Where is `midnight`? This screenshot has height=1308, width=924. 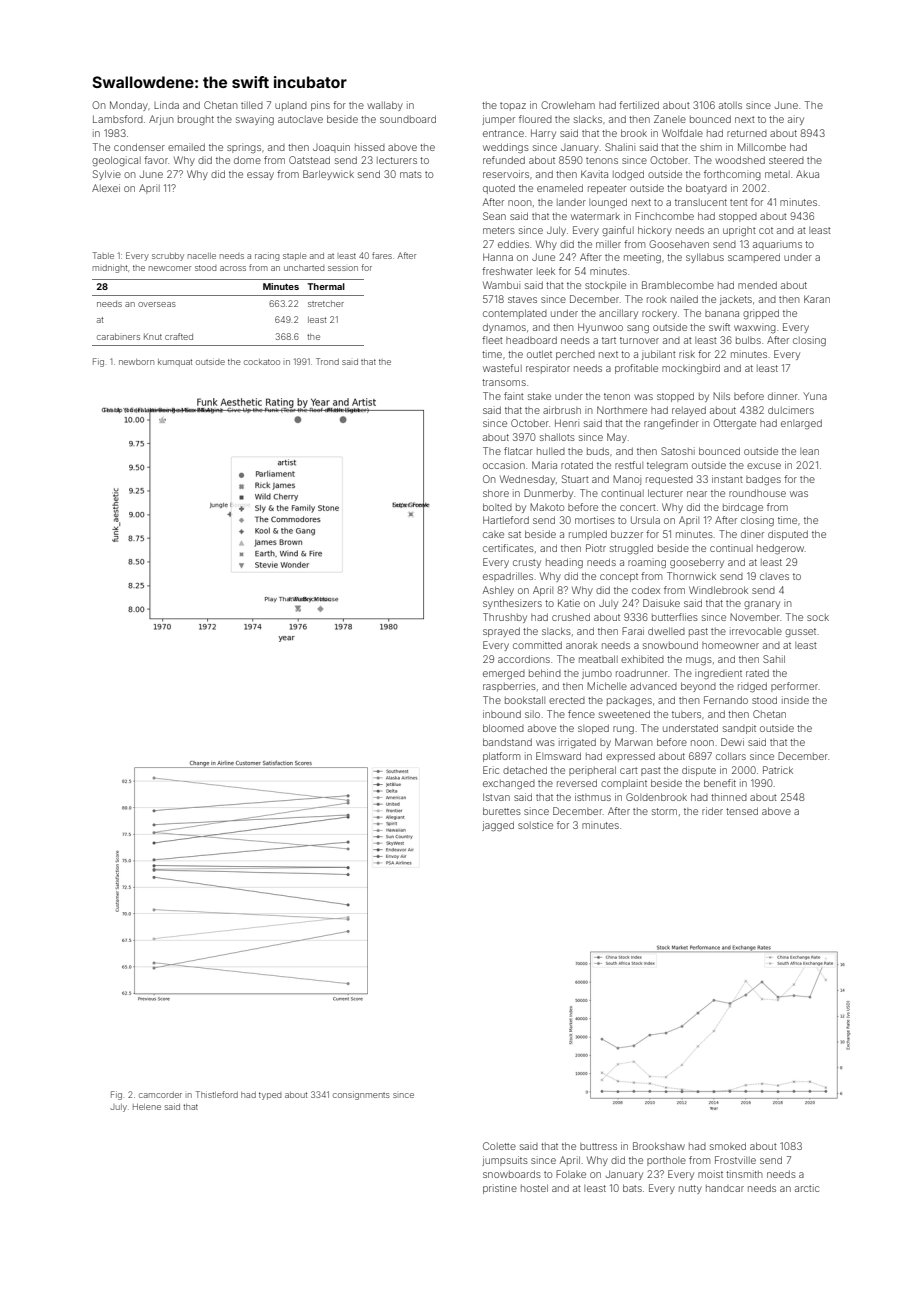
midnight is located at coordinates (110, 268).
